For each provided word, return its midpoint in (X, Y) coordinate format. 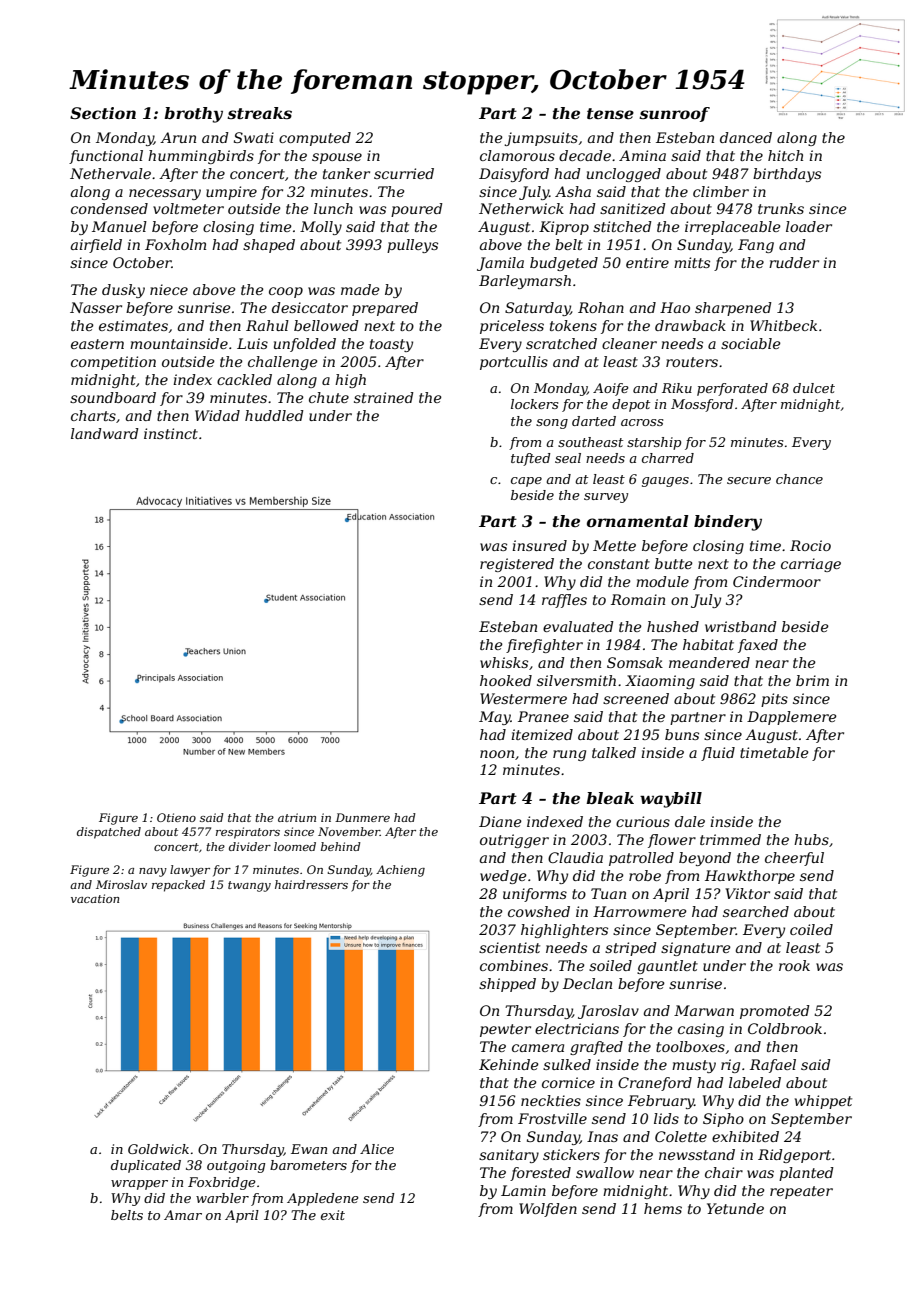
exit (333, 1215)
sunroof (674, 114)
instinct (171, 433)
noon (497, 754)
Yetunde (735, 1208)
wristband (741, 626)
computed (315, 139)
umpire (231, 193)
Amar (183, 1215)
